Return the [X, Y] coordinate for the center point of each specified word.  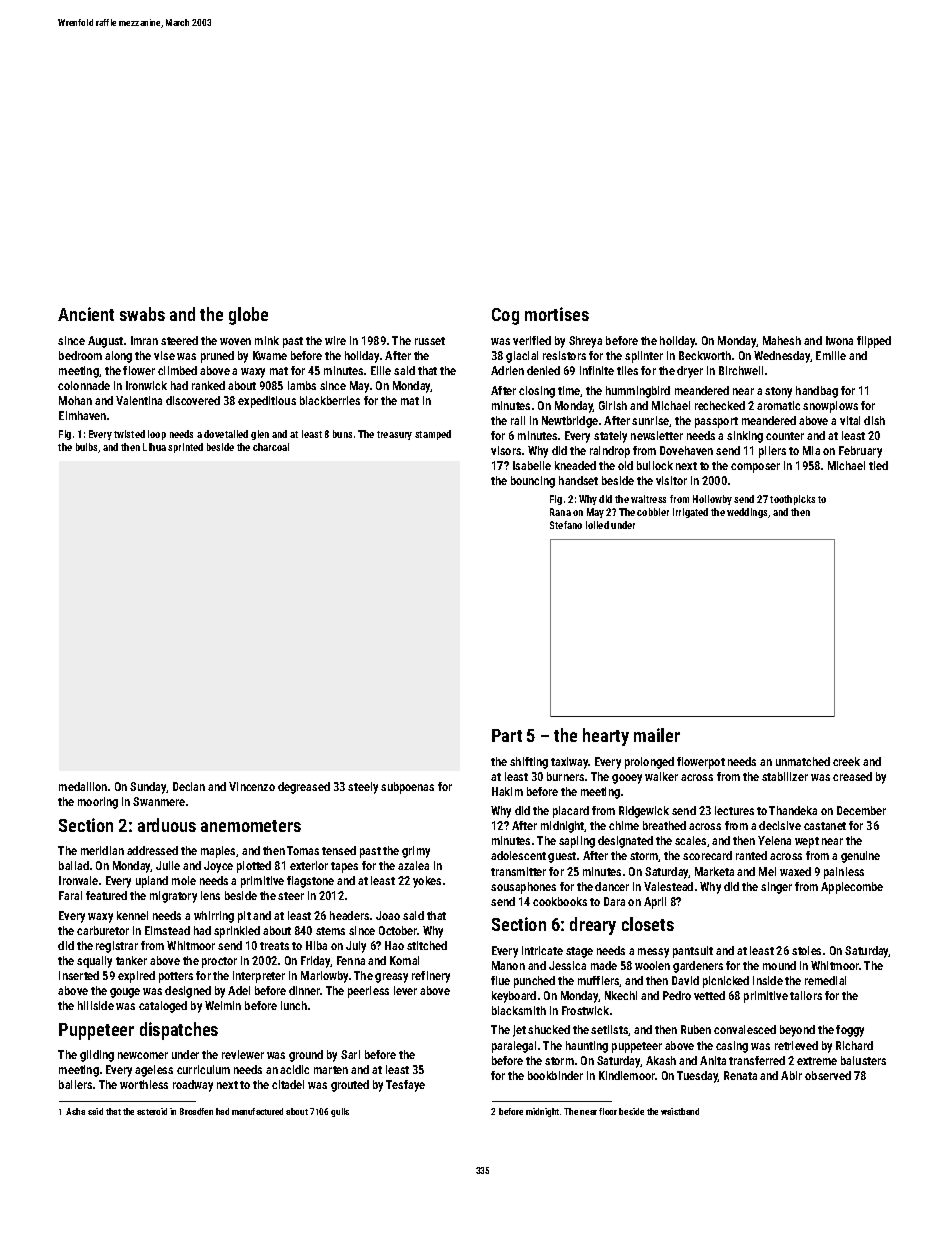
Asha [75, 1111]
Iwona [839, 340]
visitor [671, 480]
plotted [254, 867]
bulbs [86, 447]
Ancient [86, 314]
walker [661, 776]
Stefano [566, 525]
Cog [505, 316]
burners [565, 776]
